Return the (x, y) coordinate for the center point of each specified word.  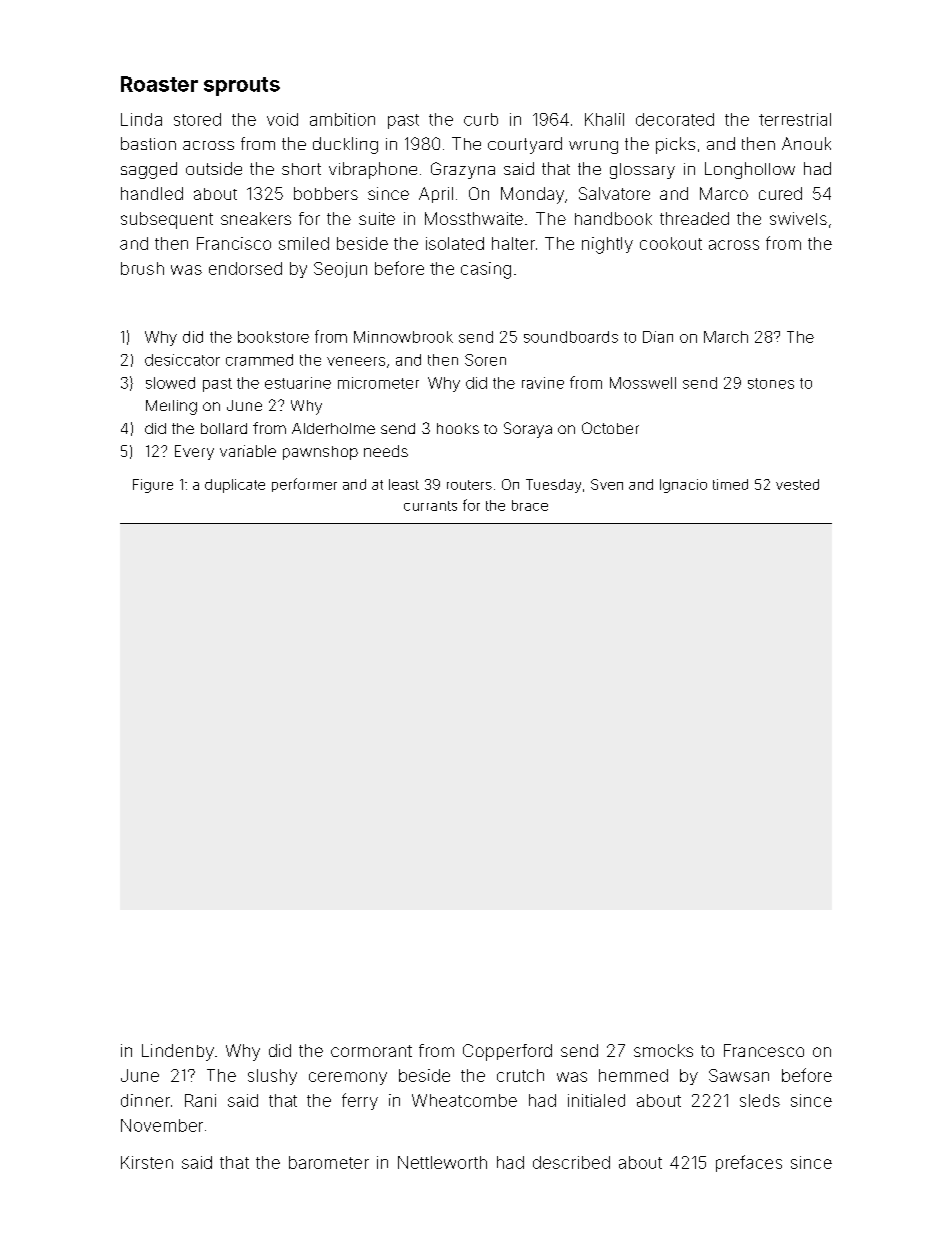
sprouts (242, 86)
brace (530, 505)
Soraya (528, 430)
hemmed (633, 1075)
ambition (342, 119)
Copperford (507, 1052)
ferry (360, 1101)
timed (730, 484)
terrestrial (795, 119)
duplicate (235, 486)
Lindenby (178, 1052)
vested (797, 484)
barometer (329, 1162)
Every (194, 452)
